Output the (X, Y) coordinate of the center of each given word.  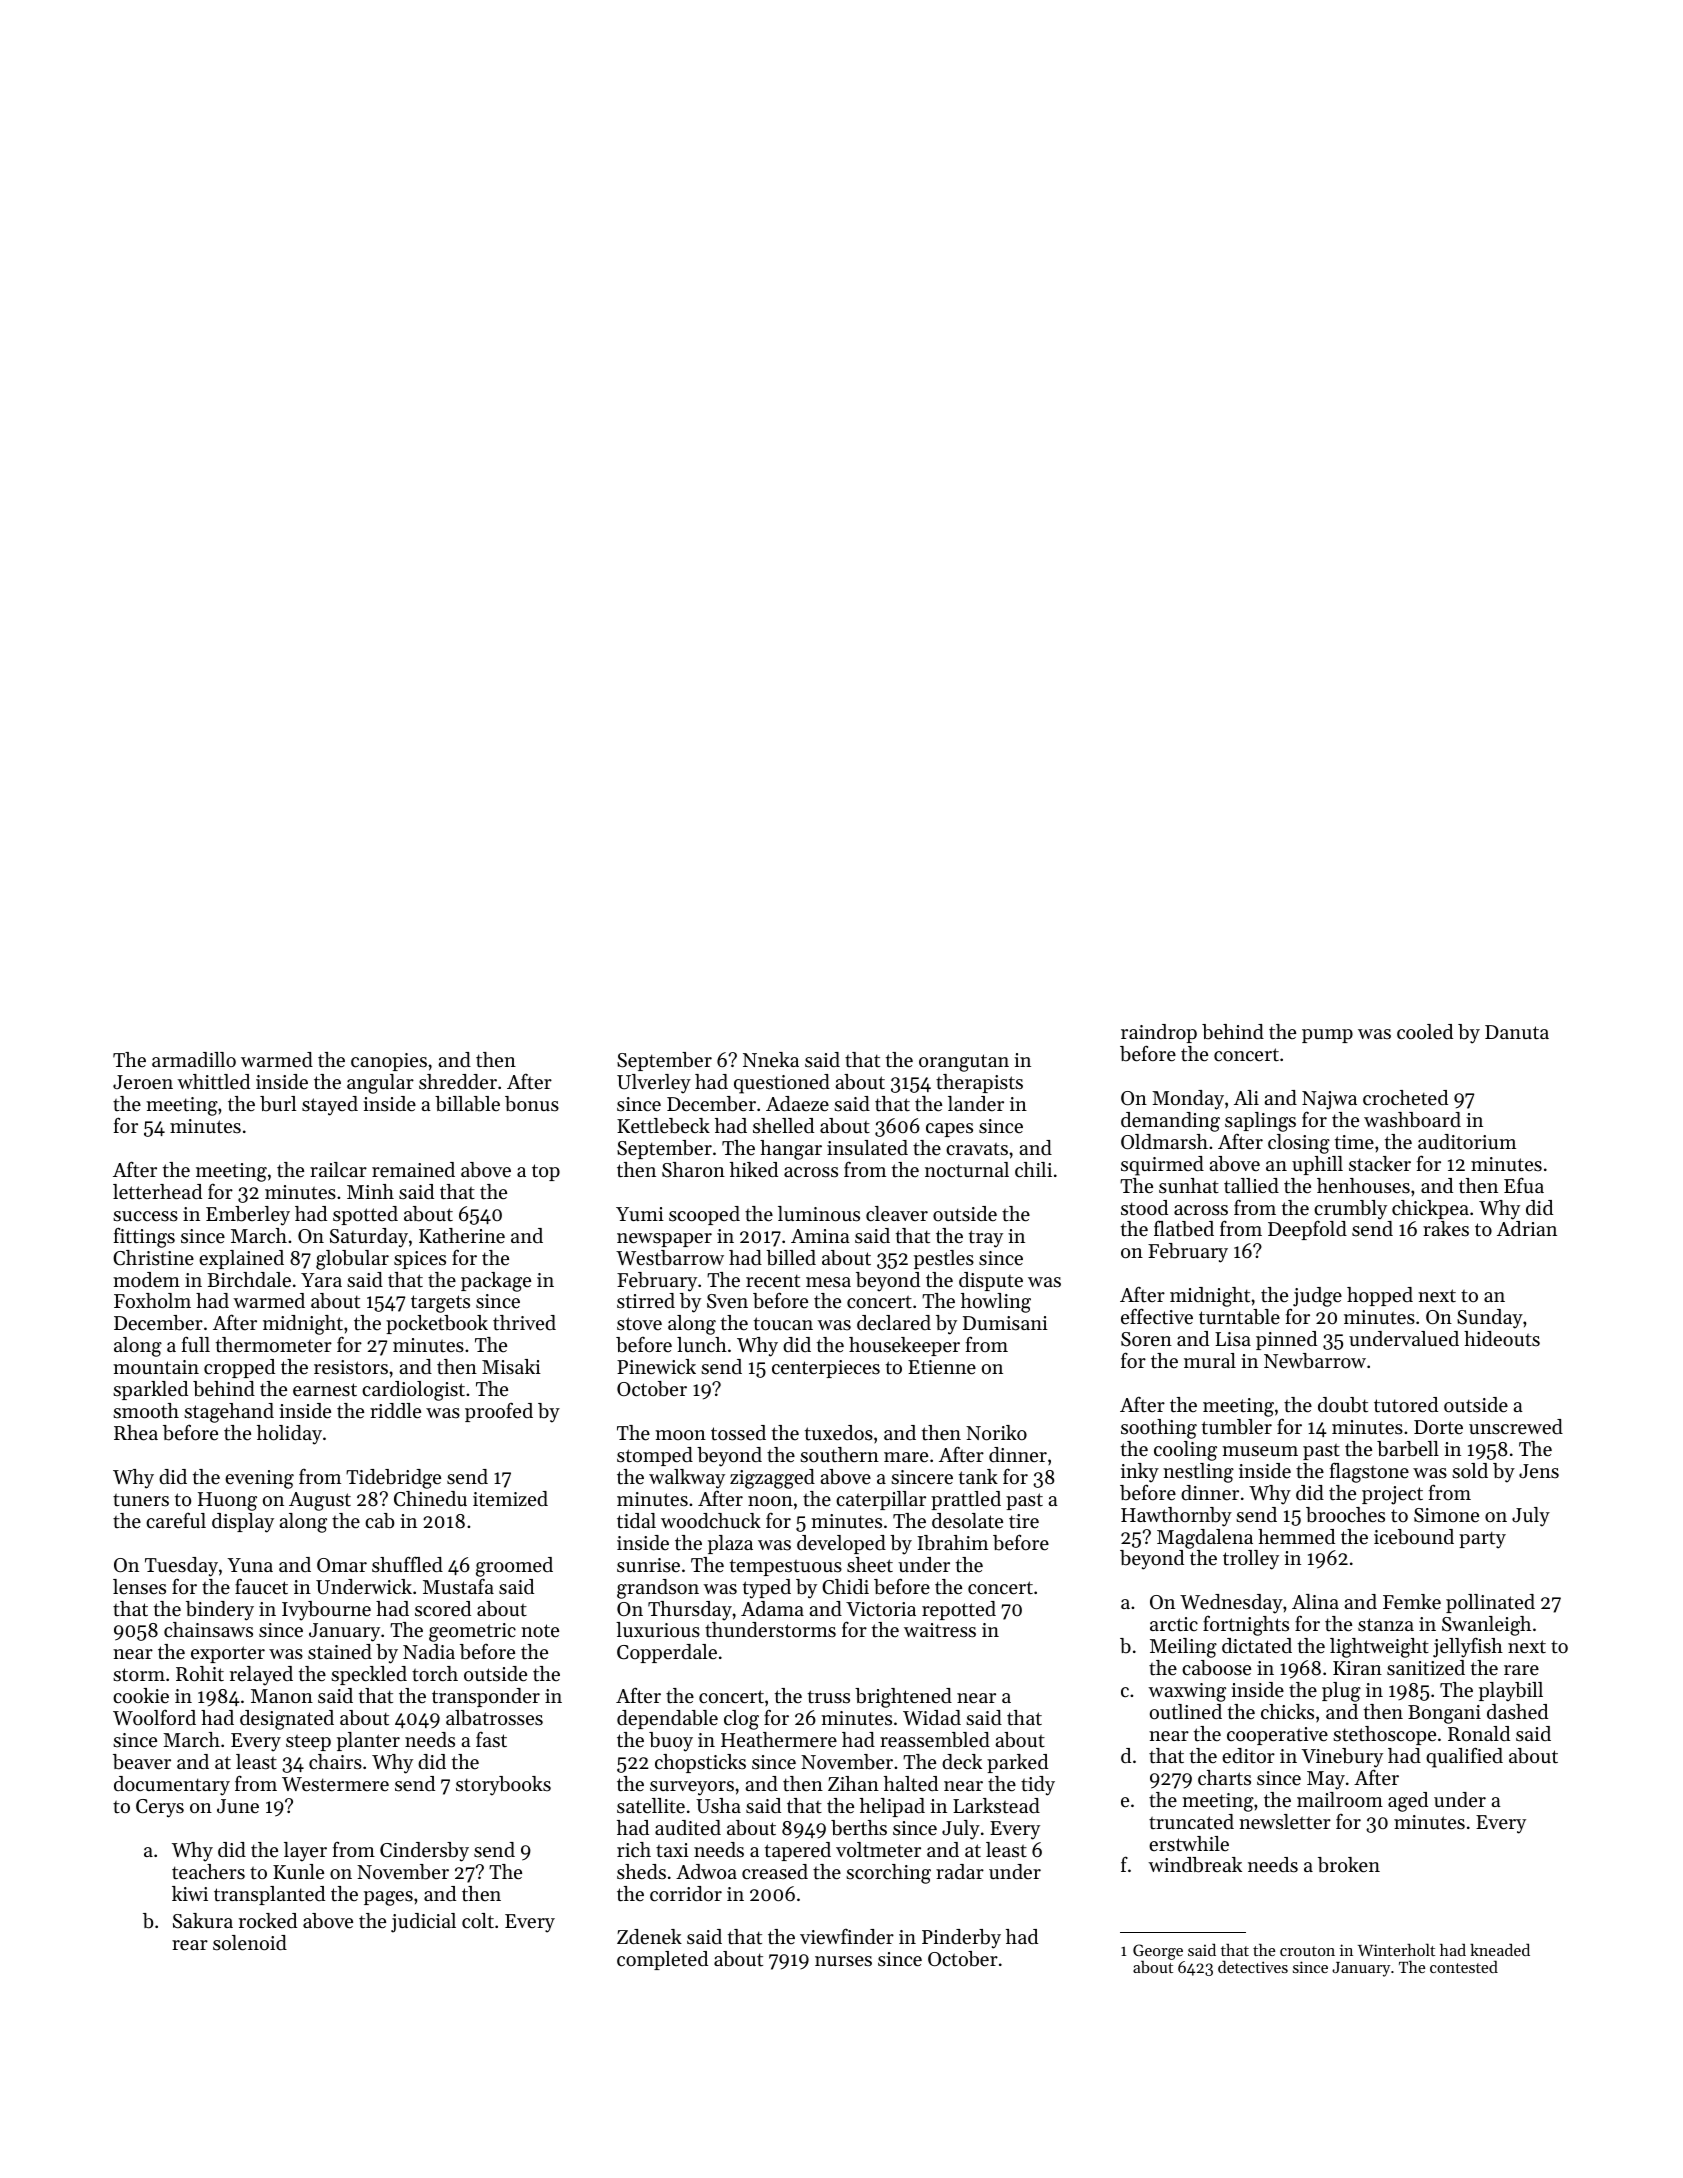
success (145, 1216)
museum (1260, 1451)
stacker (1380, 1164)
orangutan (964, 1063)
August (320, 1501)
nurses (843, 1961)
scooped (704, 1215)
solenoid (250, 1943)
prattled (966, 1500)
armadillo (194, 1059)
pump (1327, 1036)
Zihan (853, 1783)
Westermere (335, 1784)
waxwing (1187, 1692)
